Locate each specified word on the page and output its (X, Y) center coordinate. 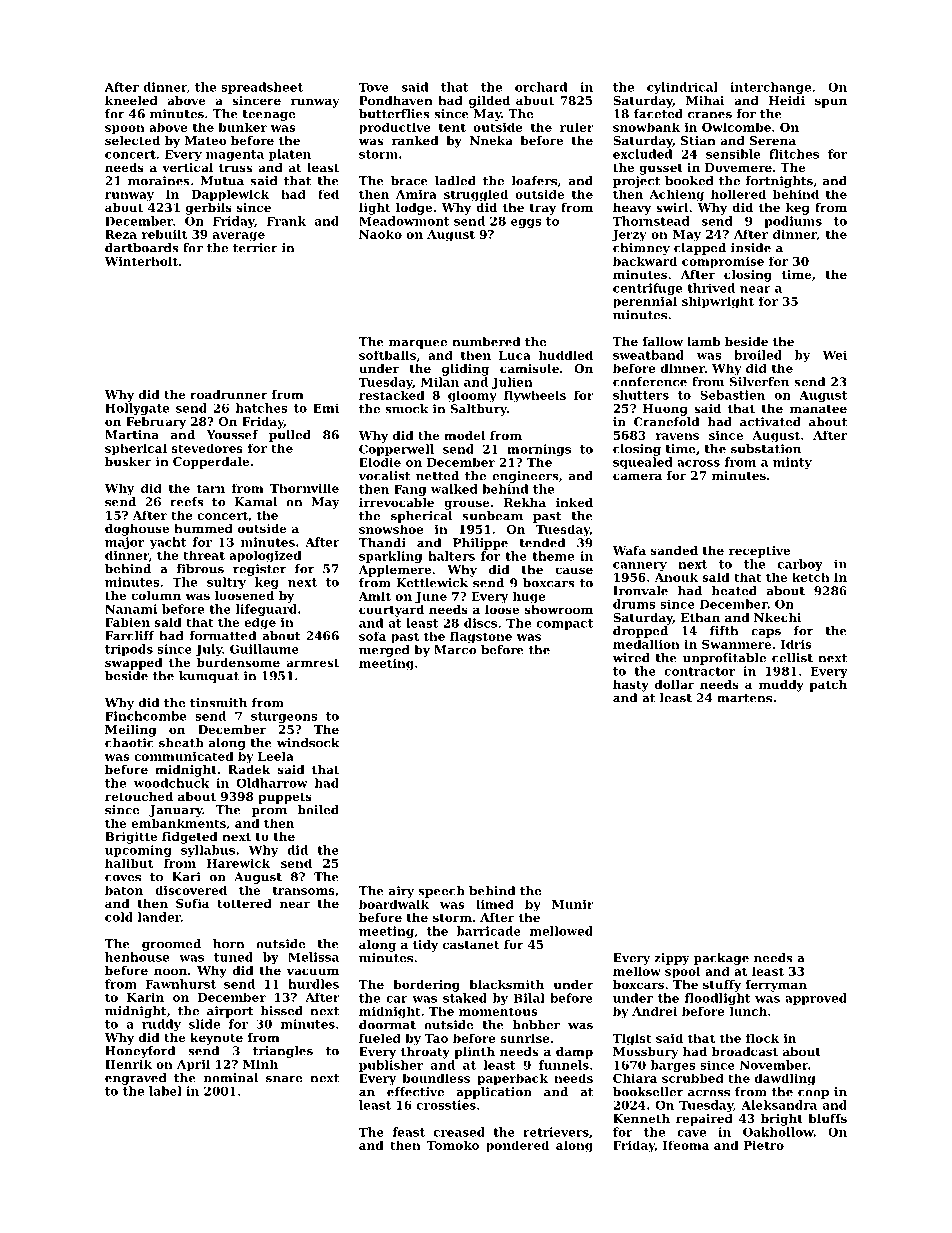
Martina (132, 435)
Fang (410, 490)
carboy (800, 565)
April (193, 1065)
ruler (577, 127)
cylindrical (682, 88)
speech (442, 892)
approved (816, 999)
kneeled (131, 100)
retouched (139, 796)
